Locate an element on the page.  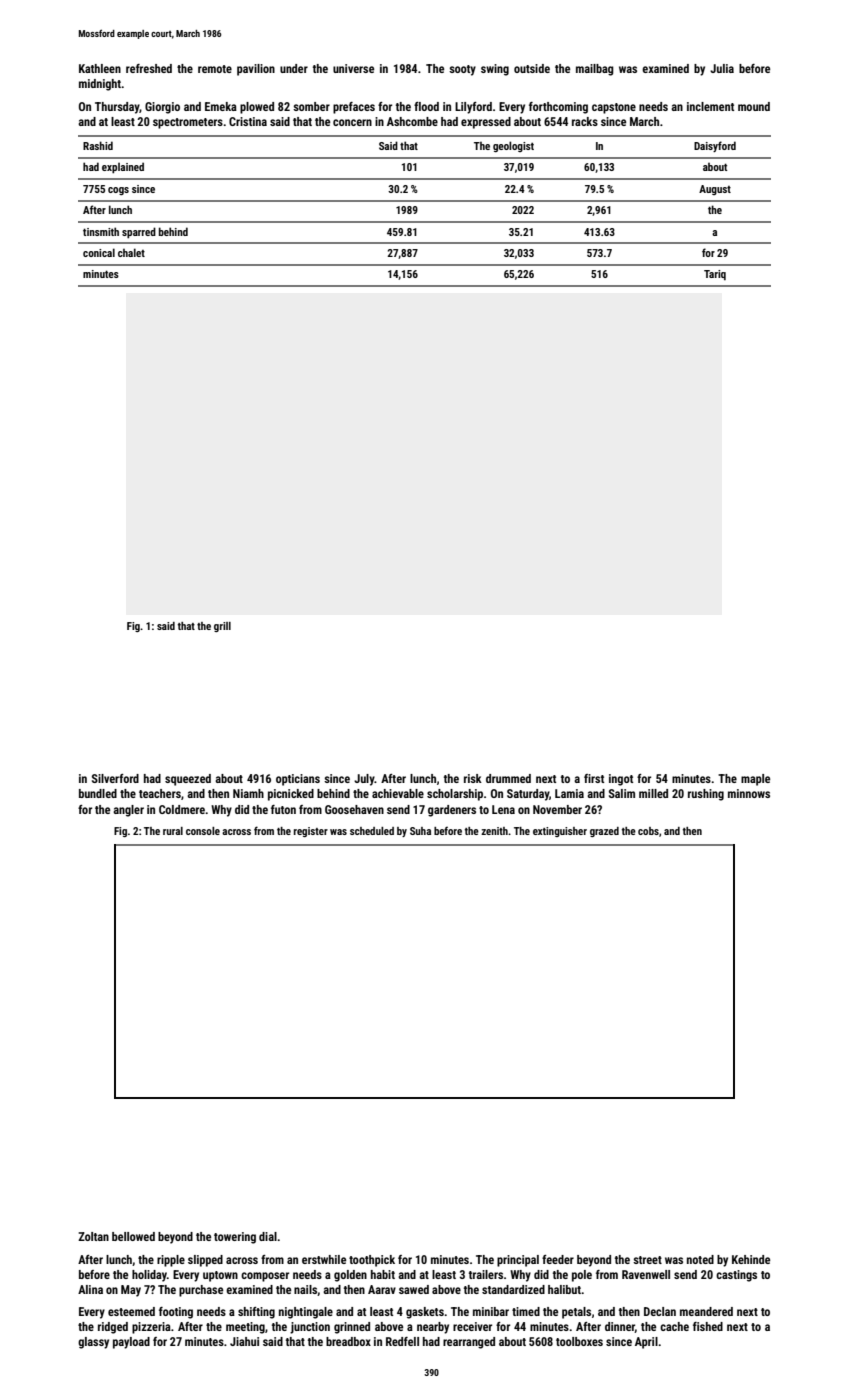
grill is located at coordinates (222, 627).
